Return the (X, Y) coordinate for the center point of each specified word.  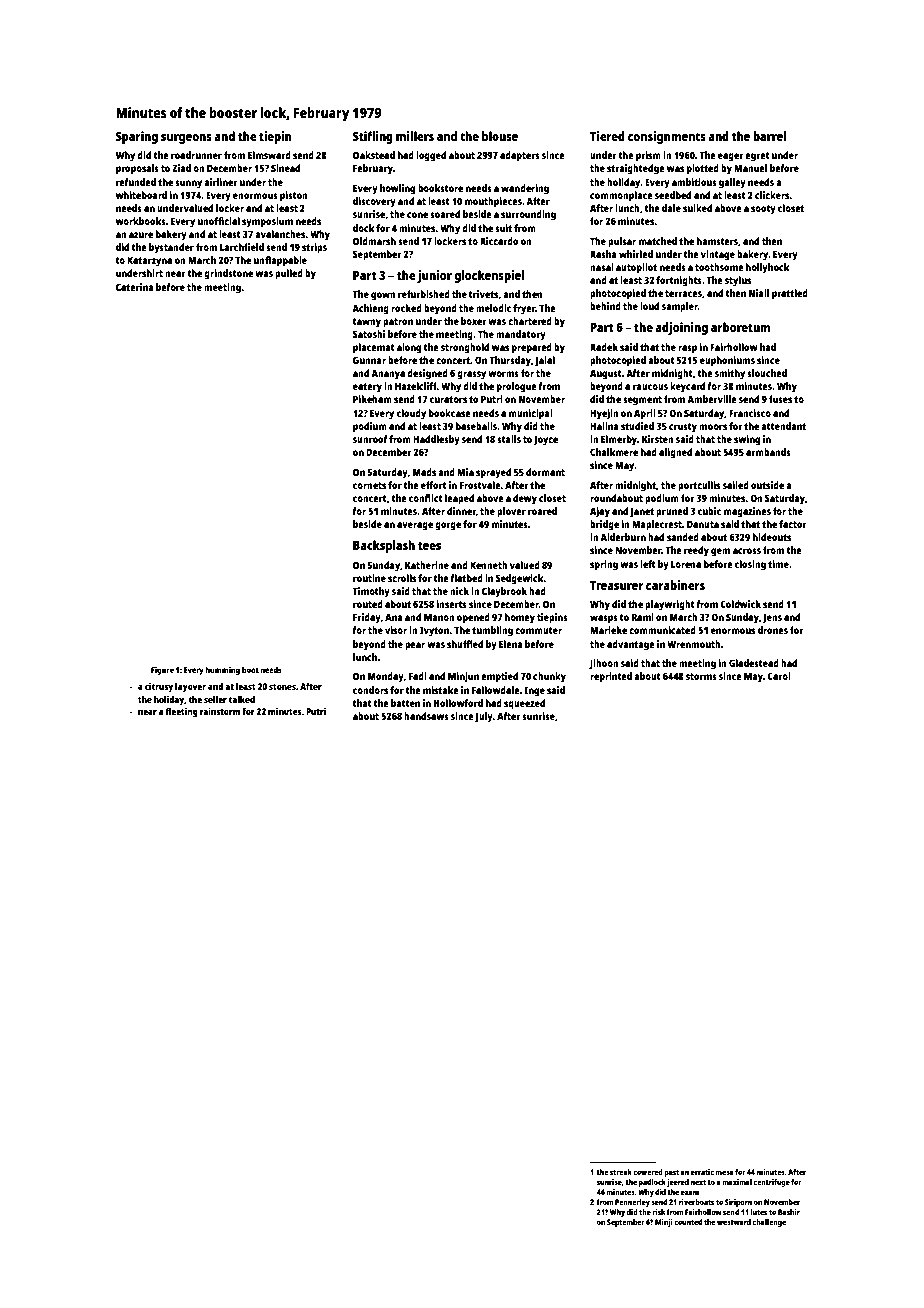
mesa (724, 1172)
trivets (483, 294)
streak (621, 1172)
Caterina (135, 287)
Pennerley (632, 1203)
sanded (683, 537)
